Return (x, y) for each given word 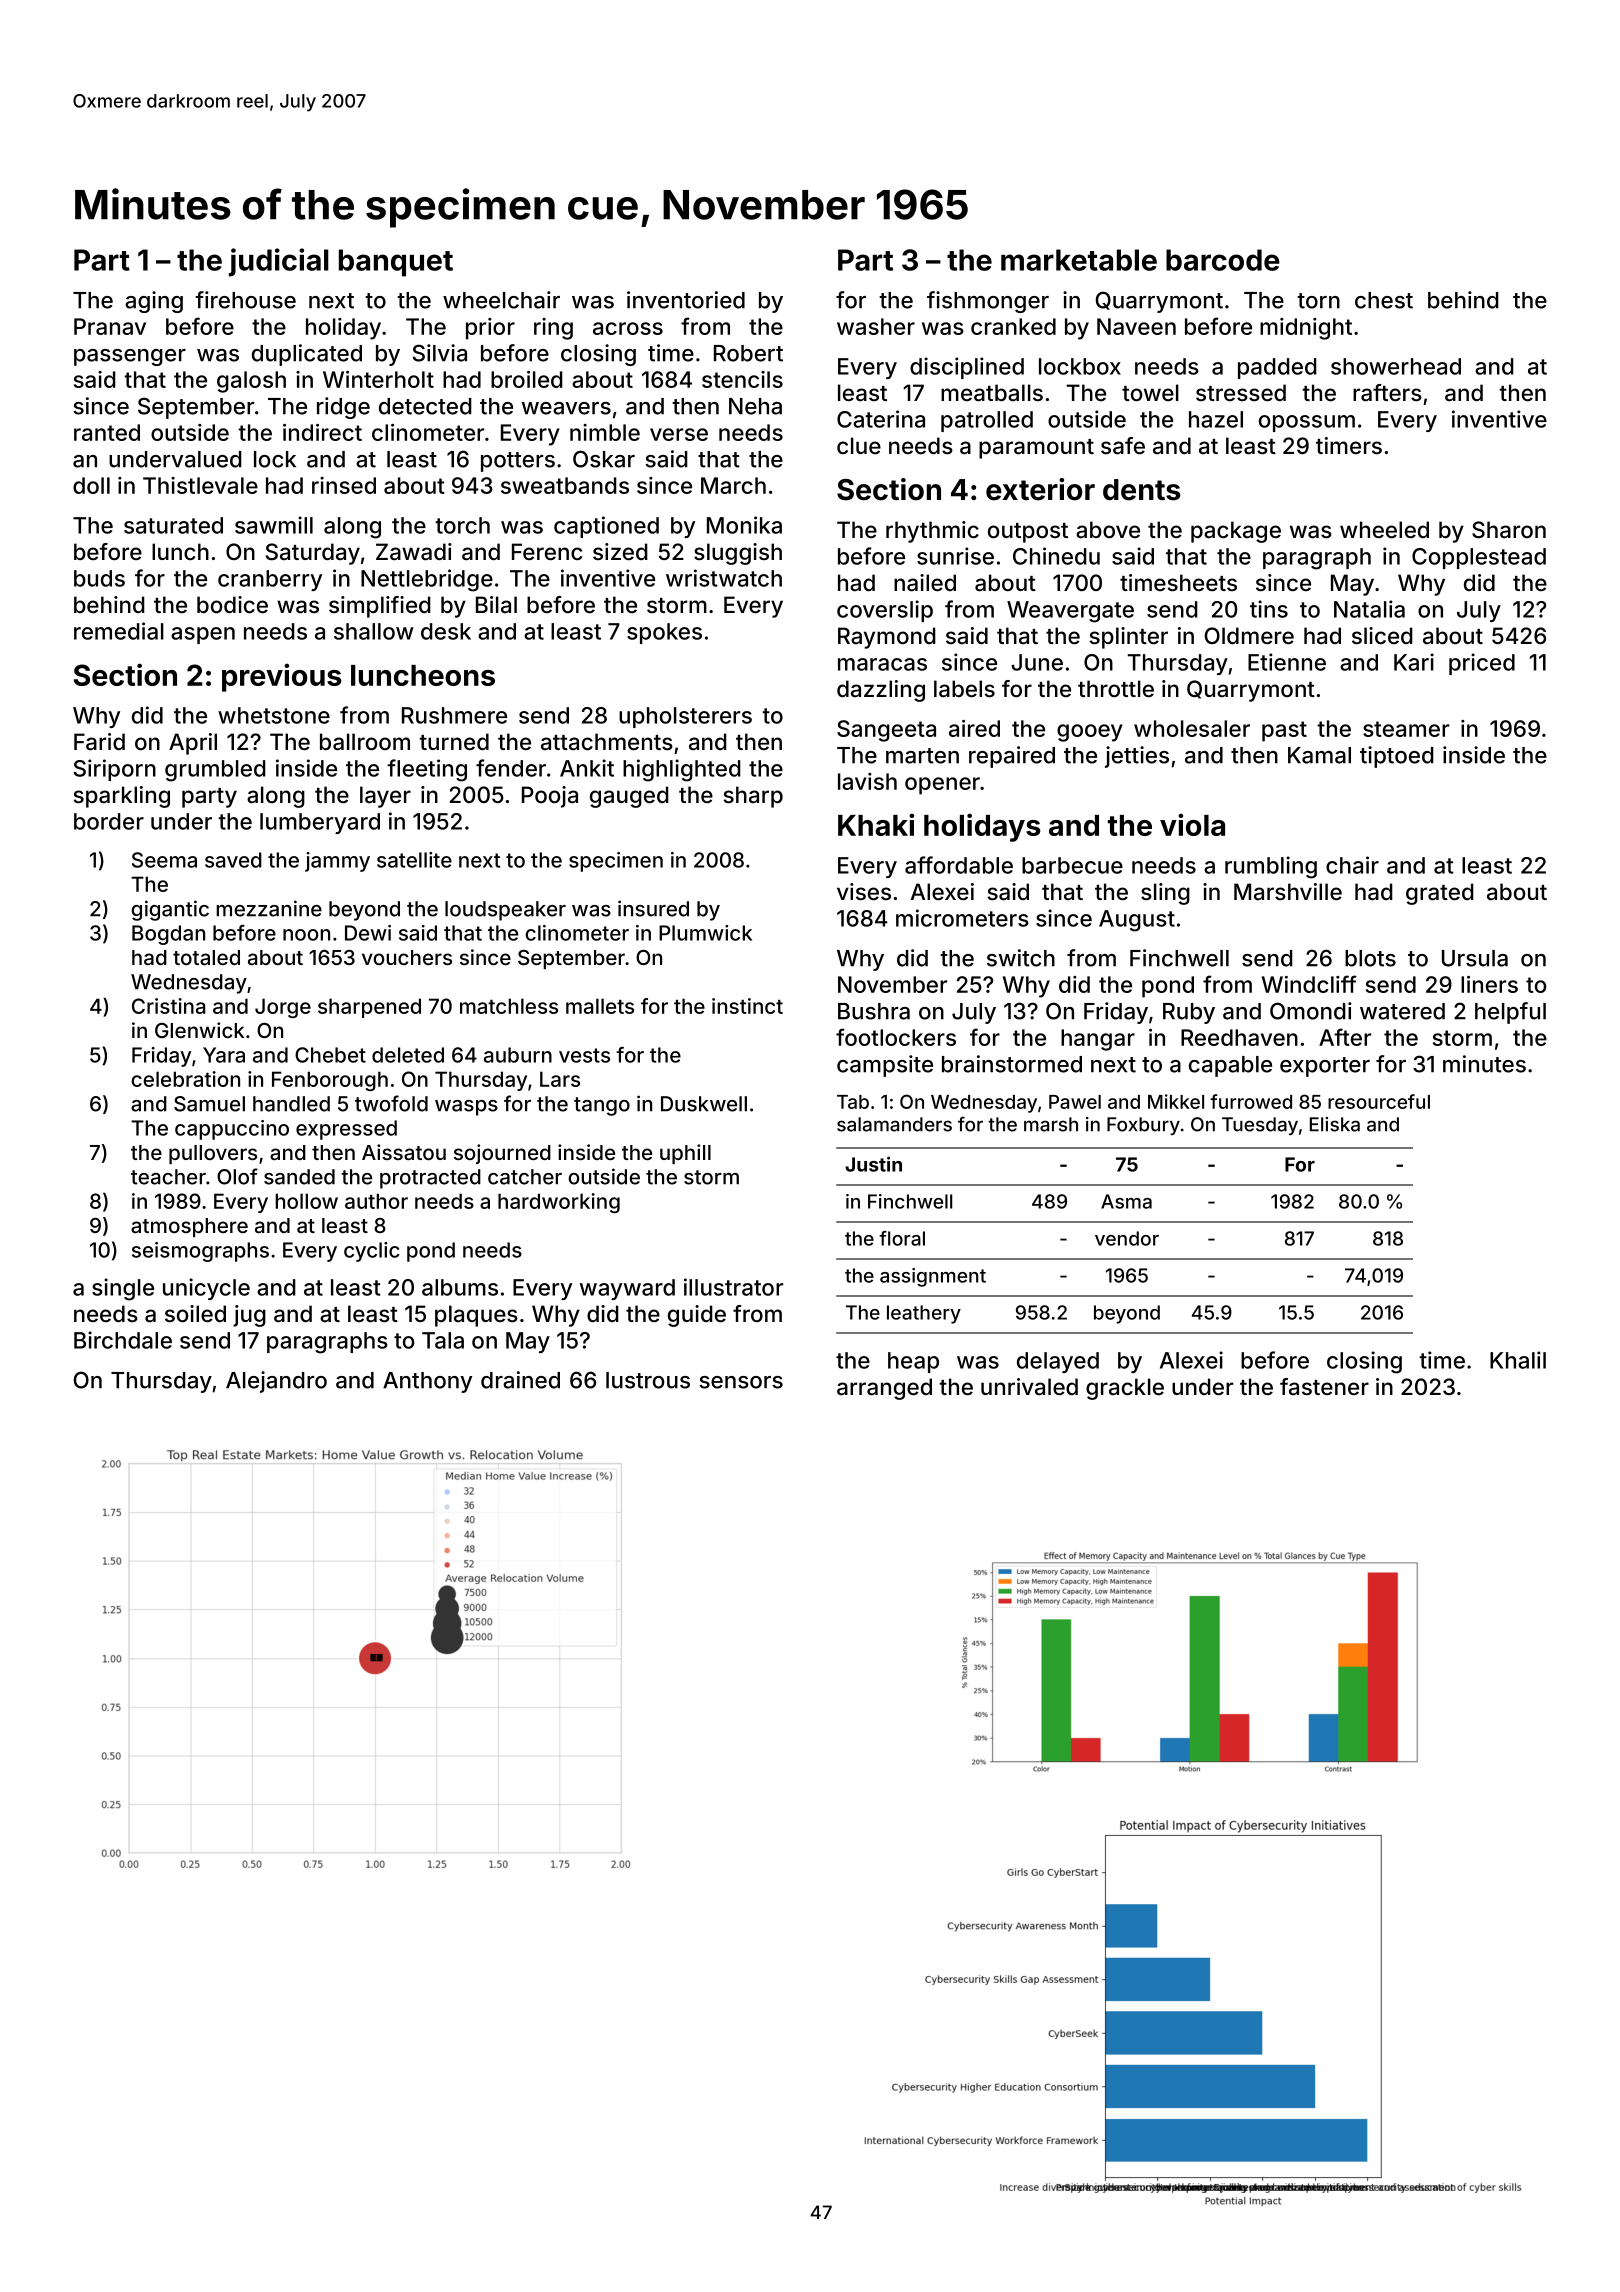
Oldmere (1249, 635)
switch (1021, 958)
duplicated (307, 355)
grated (1440, 894)
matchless (509, 1006)
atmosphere (189, 1227)
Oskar (604, 459)
